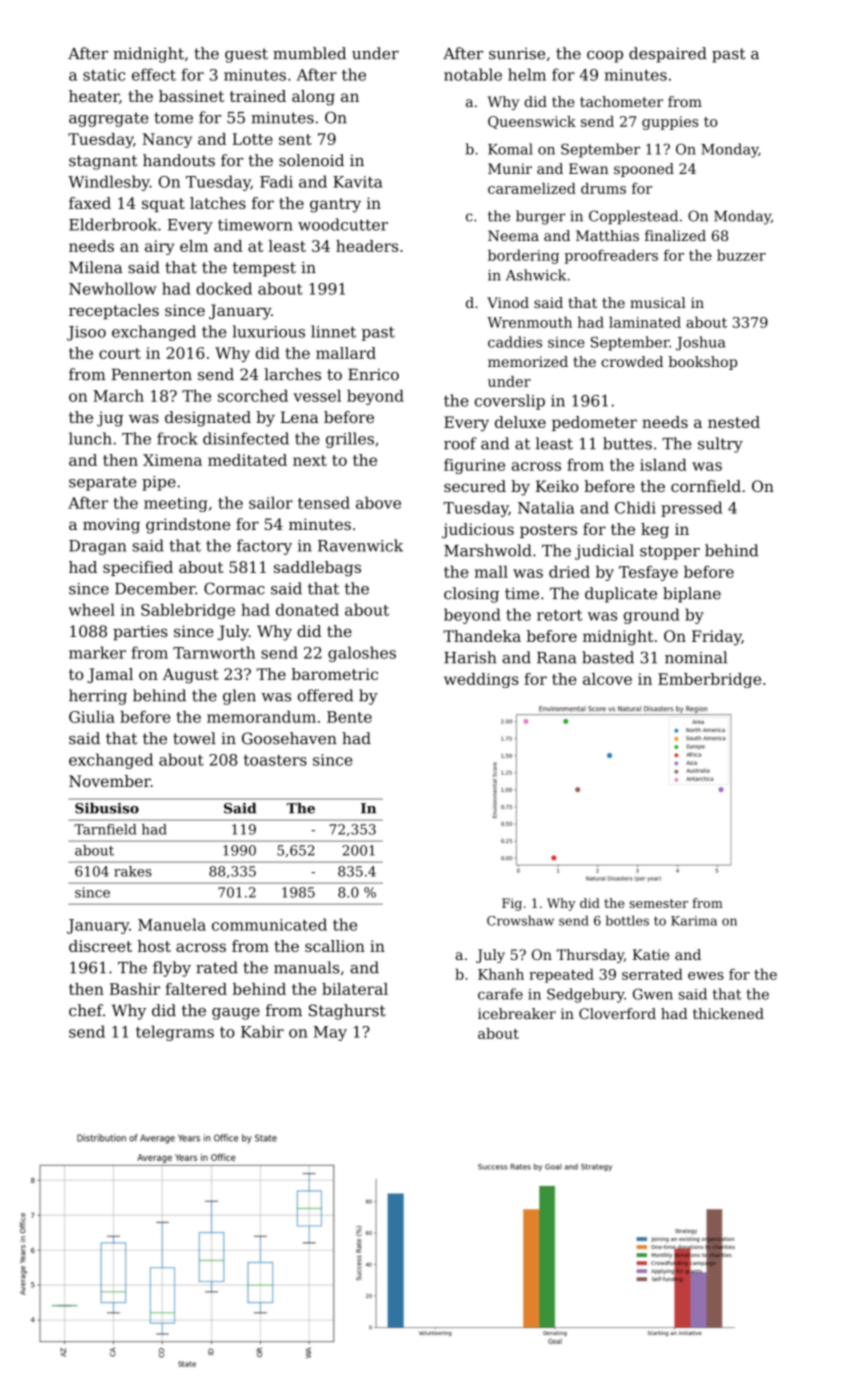 This screenshot has width=849, height=1400. Describe the element at coordinates (309, 53) in the screenshot. I see `mumbled` at that location.
